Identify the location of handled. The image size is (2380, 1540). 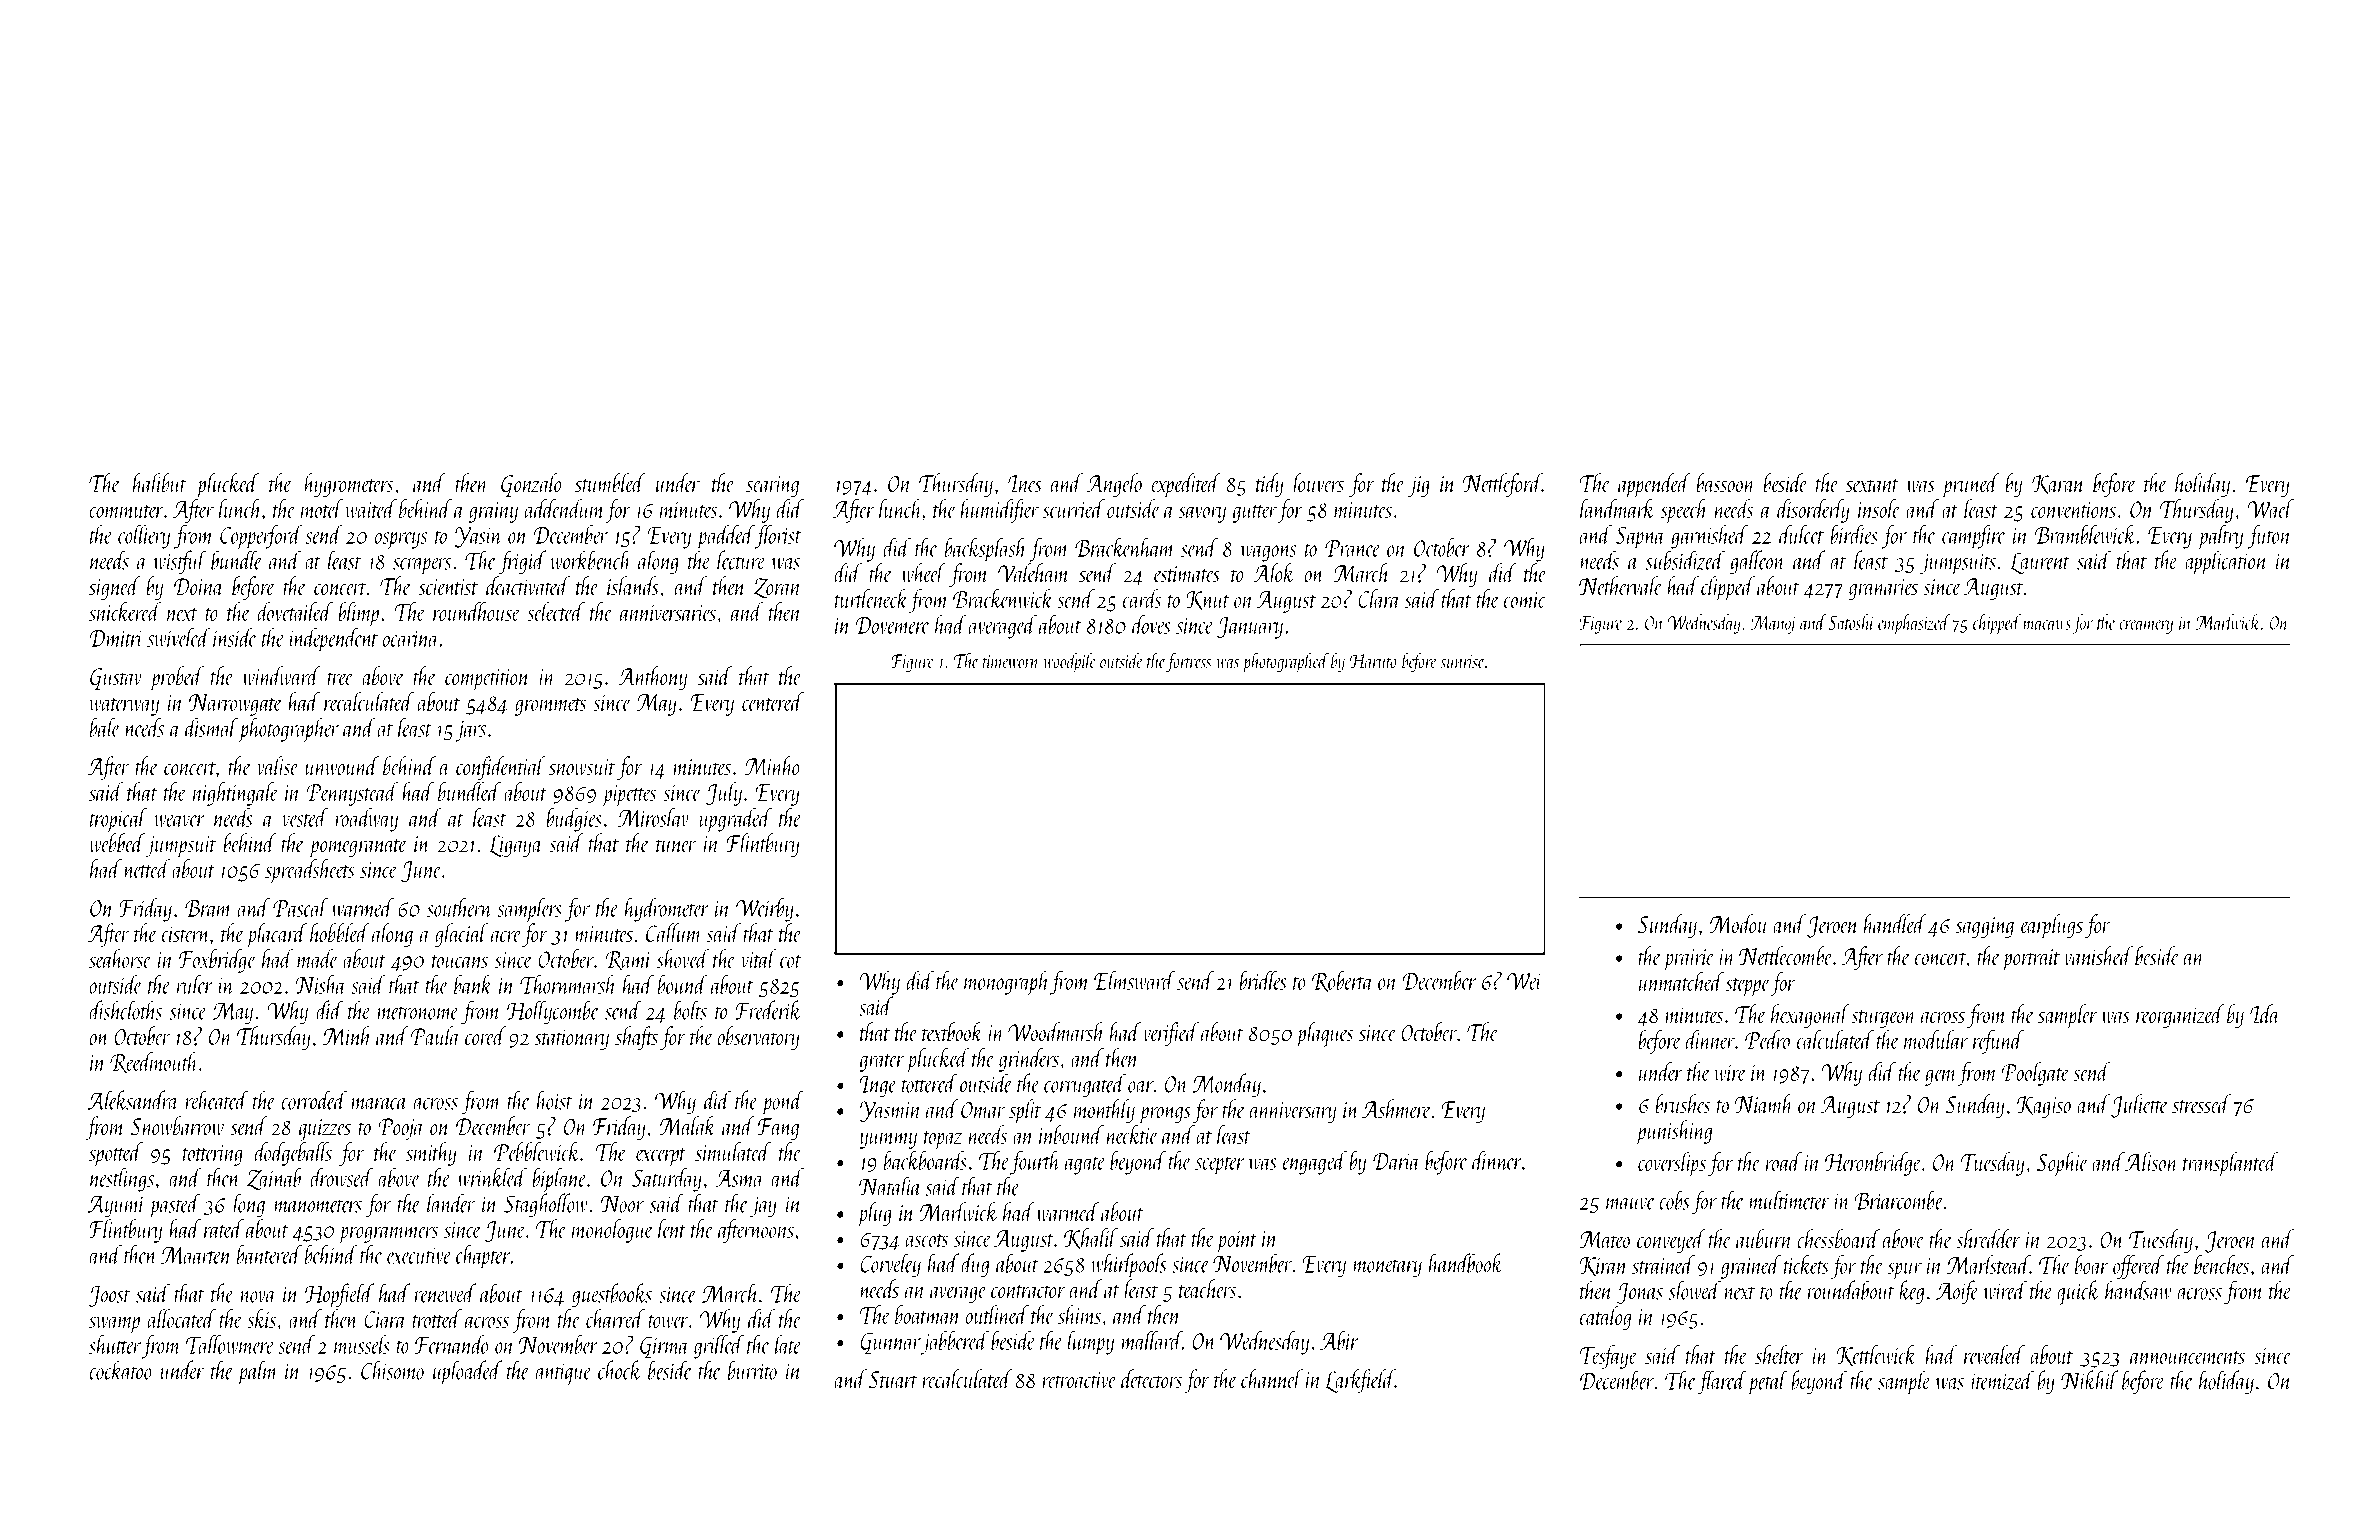
(1895, 924).
